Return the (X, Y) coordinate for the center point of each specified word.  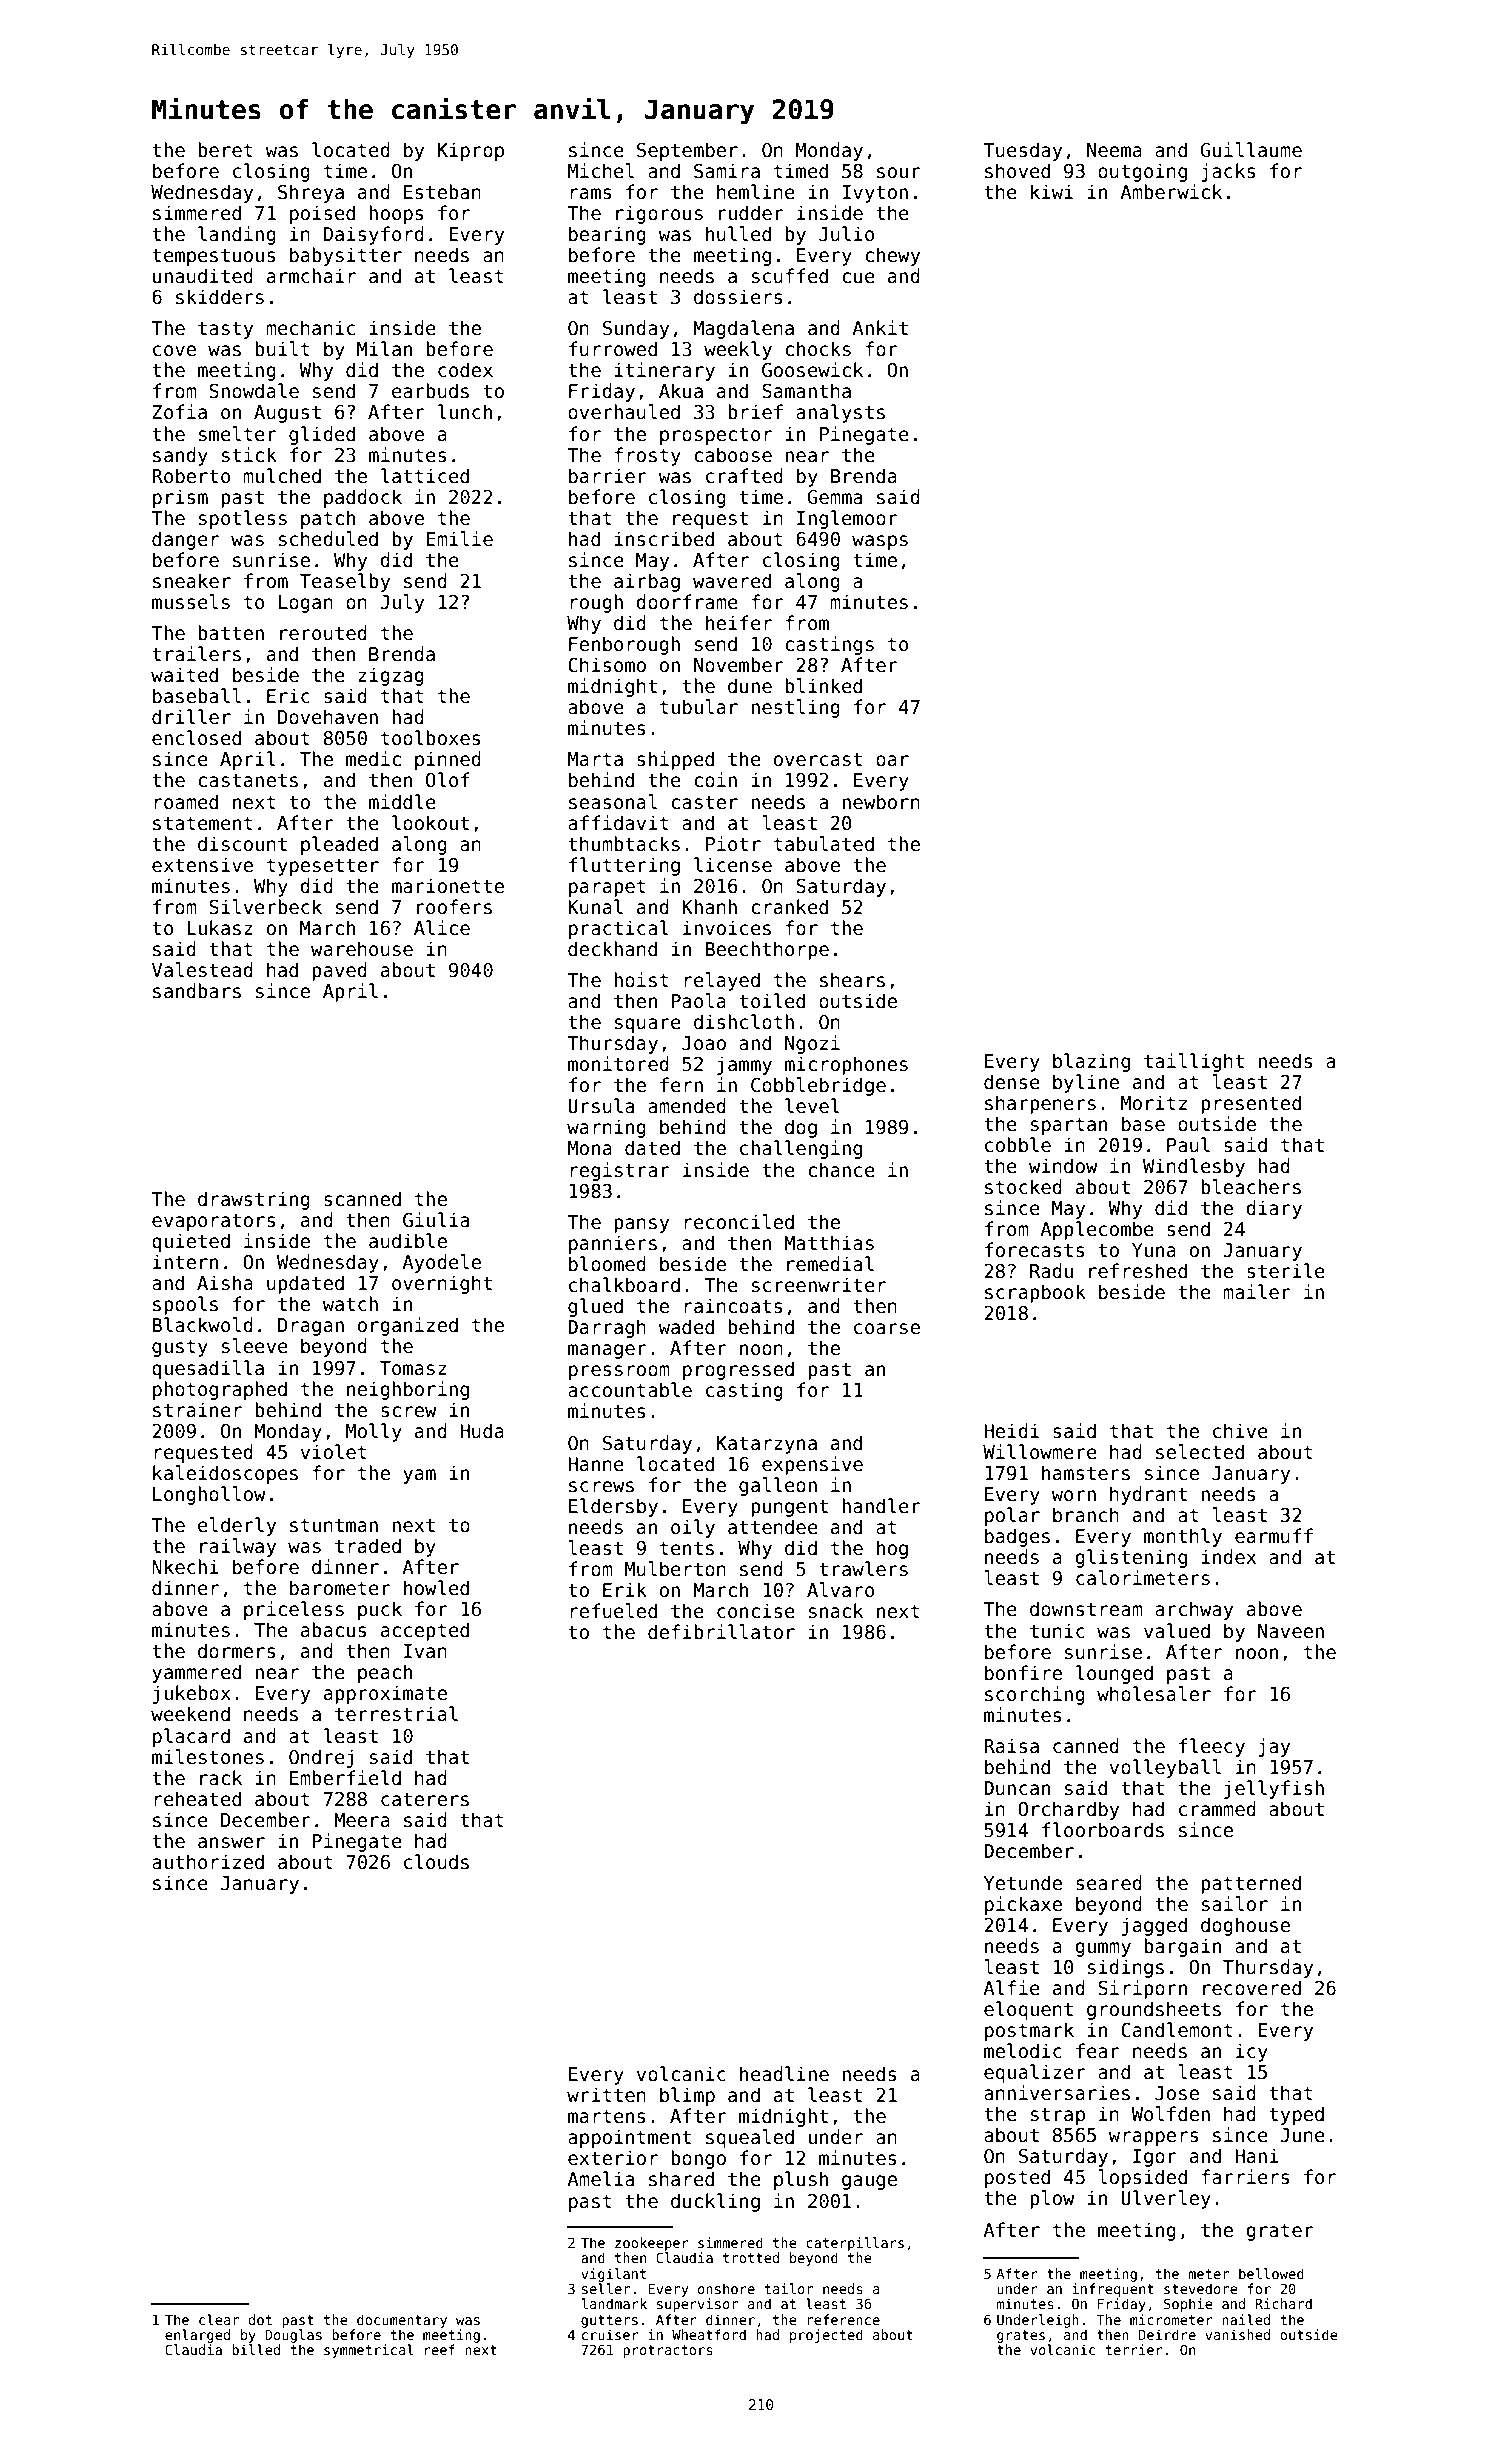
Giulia (436, 1220)
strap (1058, 2116)
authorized (208, 1862)
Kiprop (471, 151)
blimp (687, 2096)
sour (899, 173)
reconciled (739, 1222)
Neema (1114, 150)
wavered (732, 581)
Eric (288, 696)
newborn (881, 802)
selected (1200, 1452)
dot (260, 2319)
